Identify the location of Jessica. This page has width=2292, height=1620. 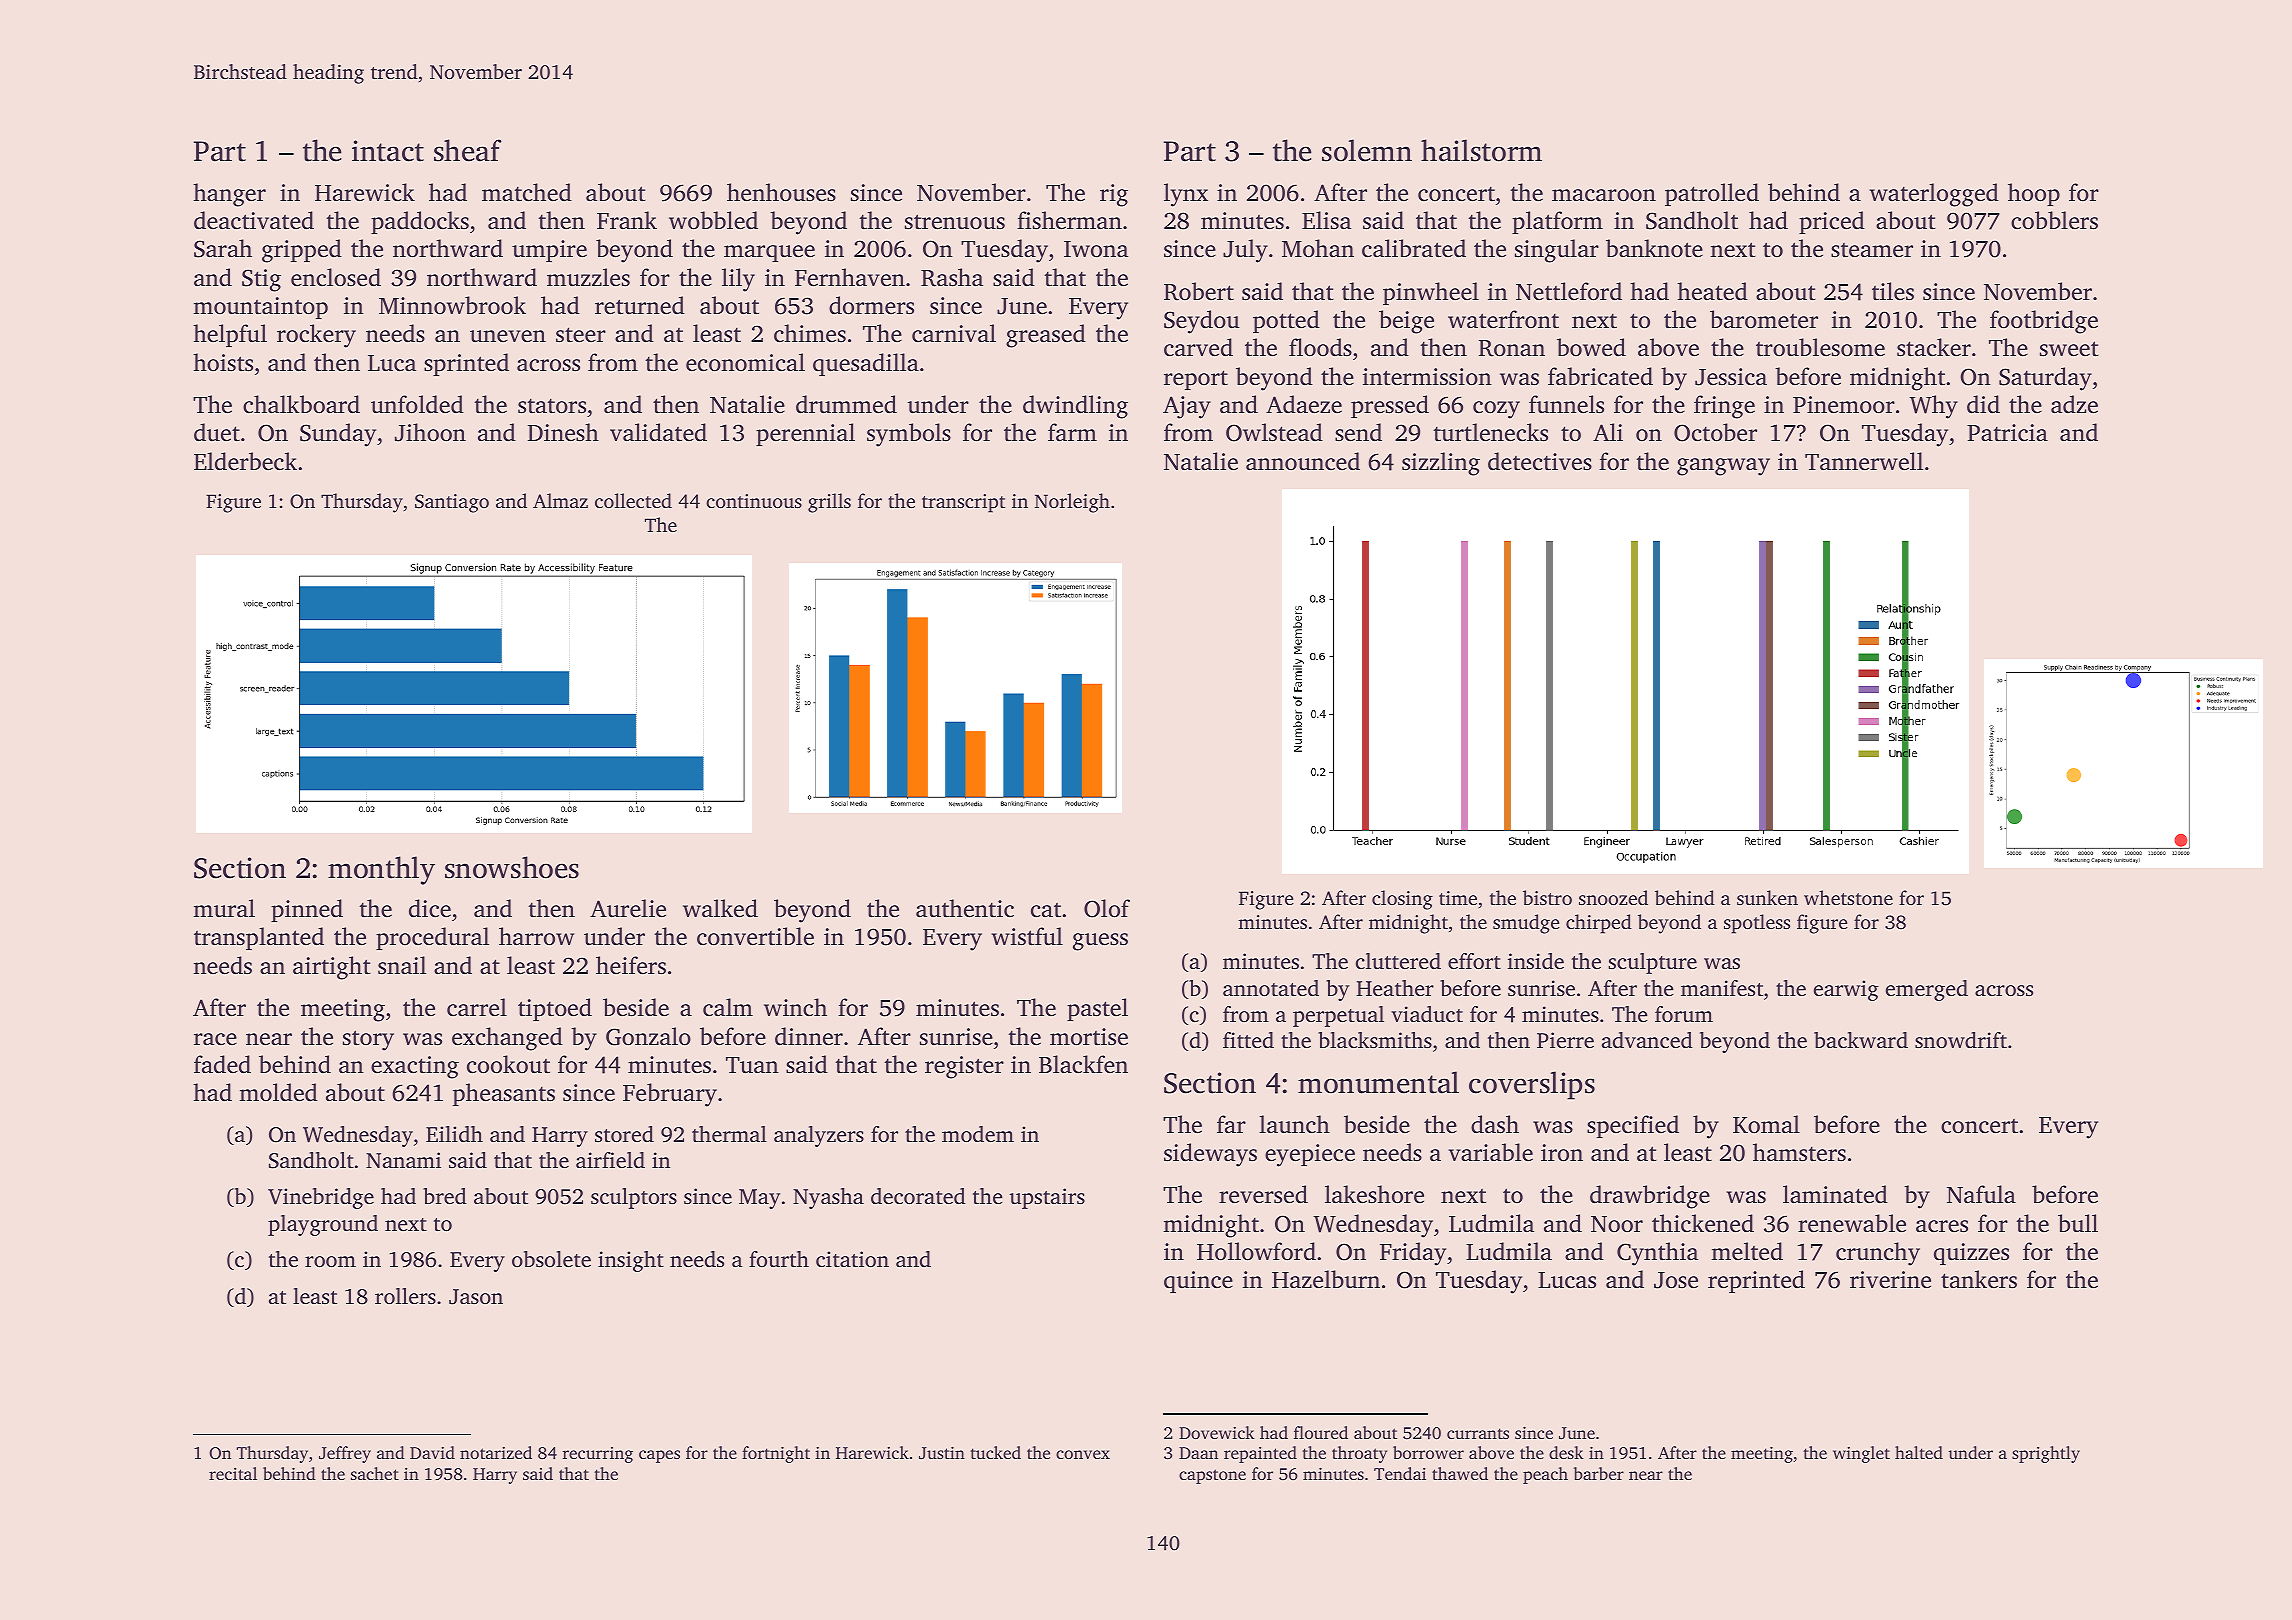
(1731, 377).
